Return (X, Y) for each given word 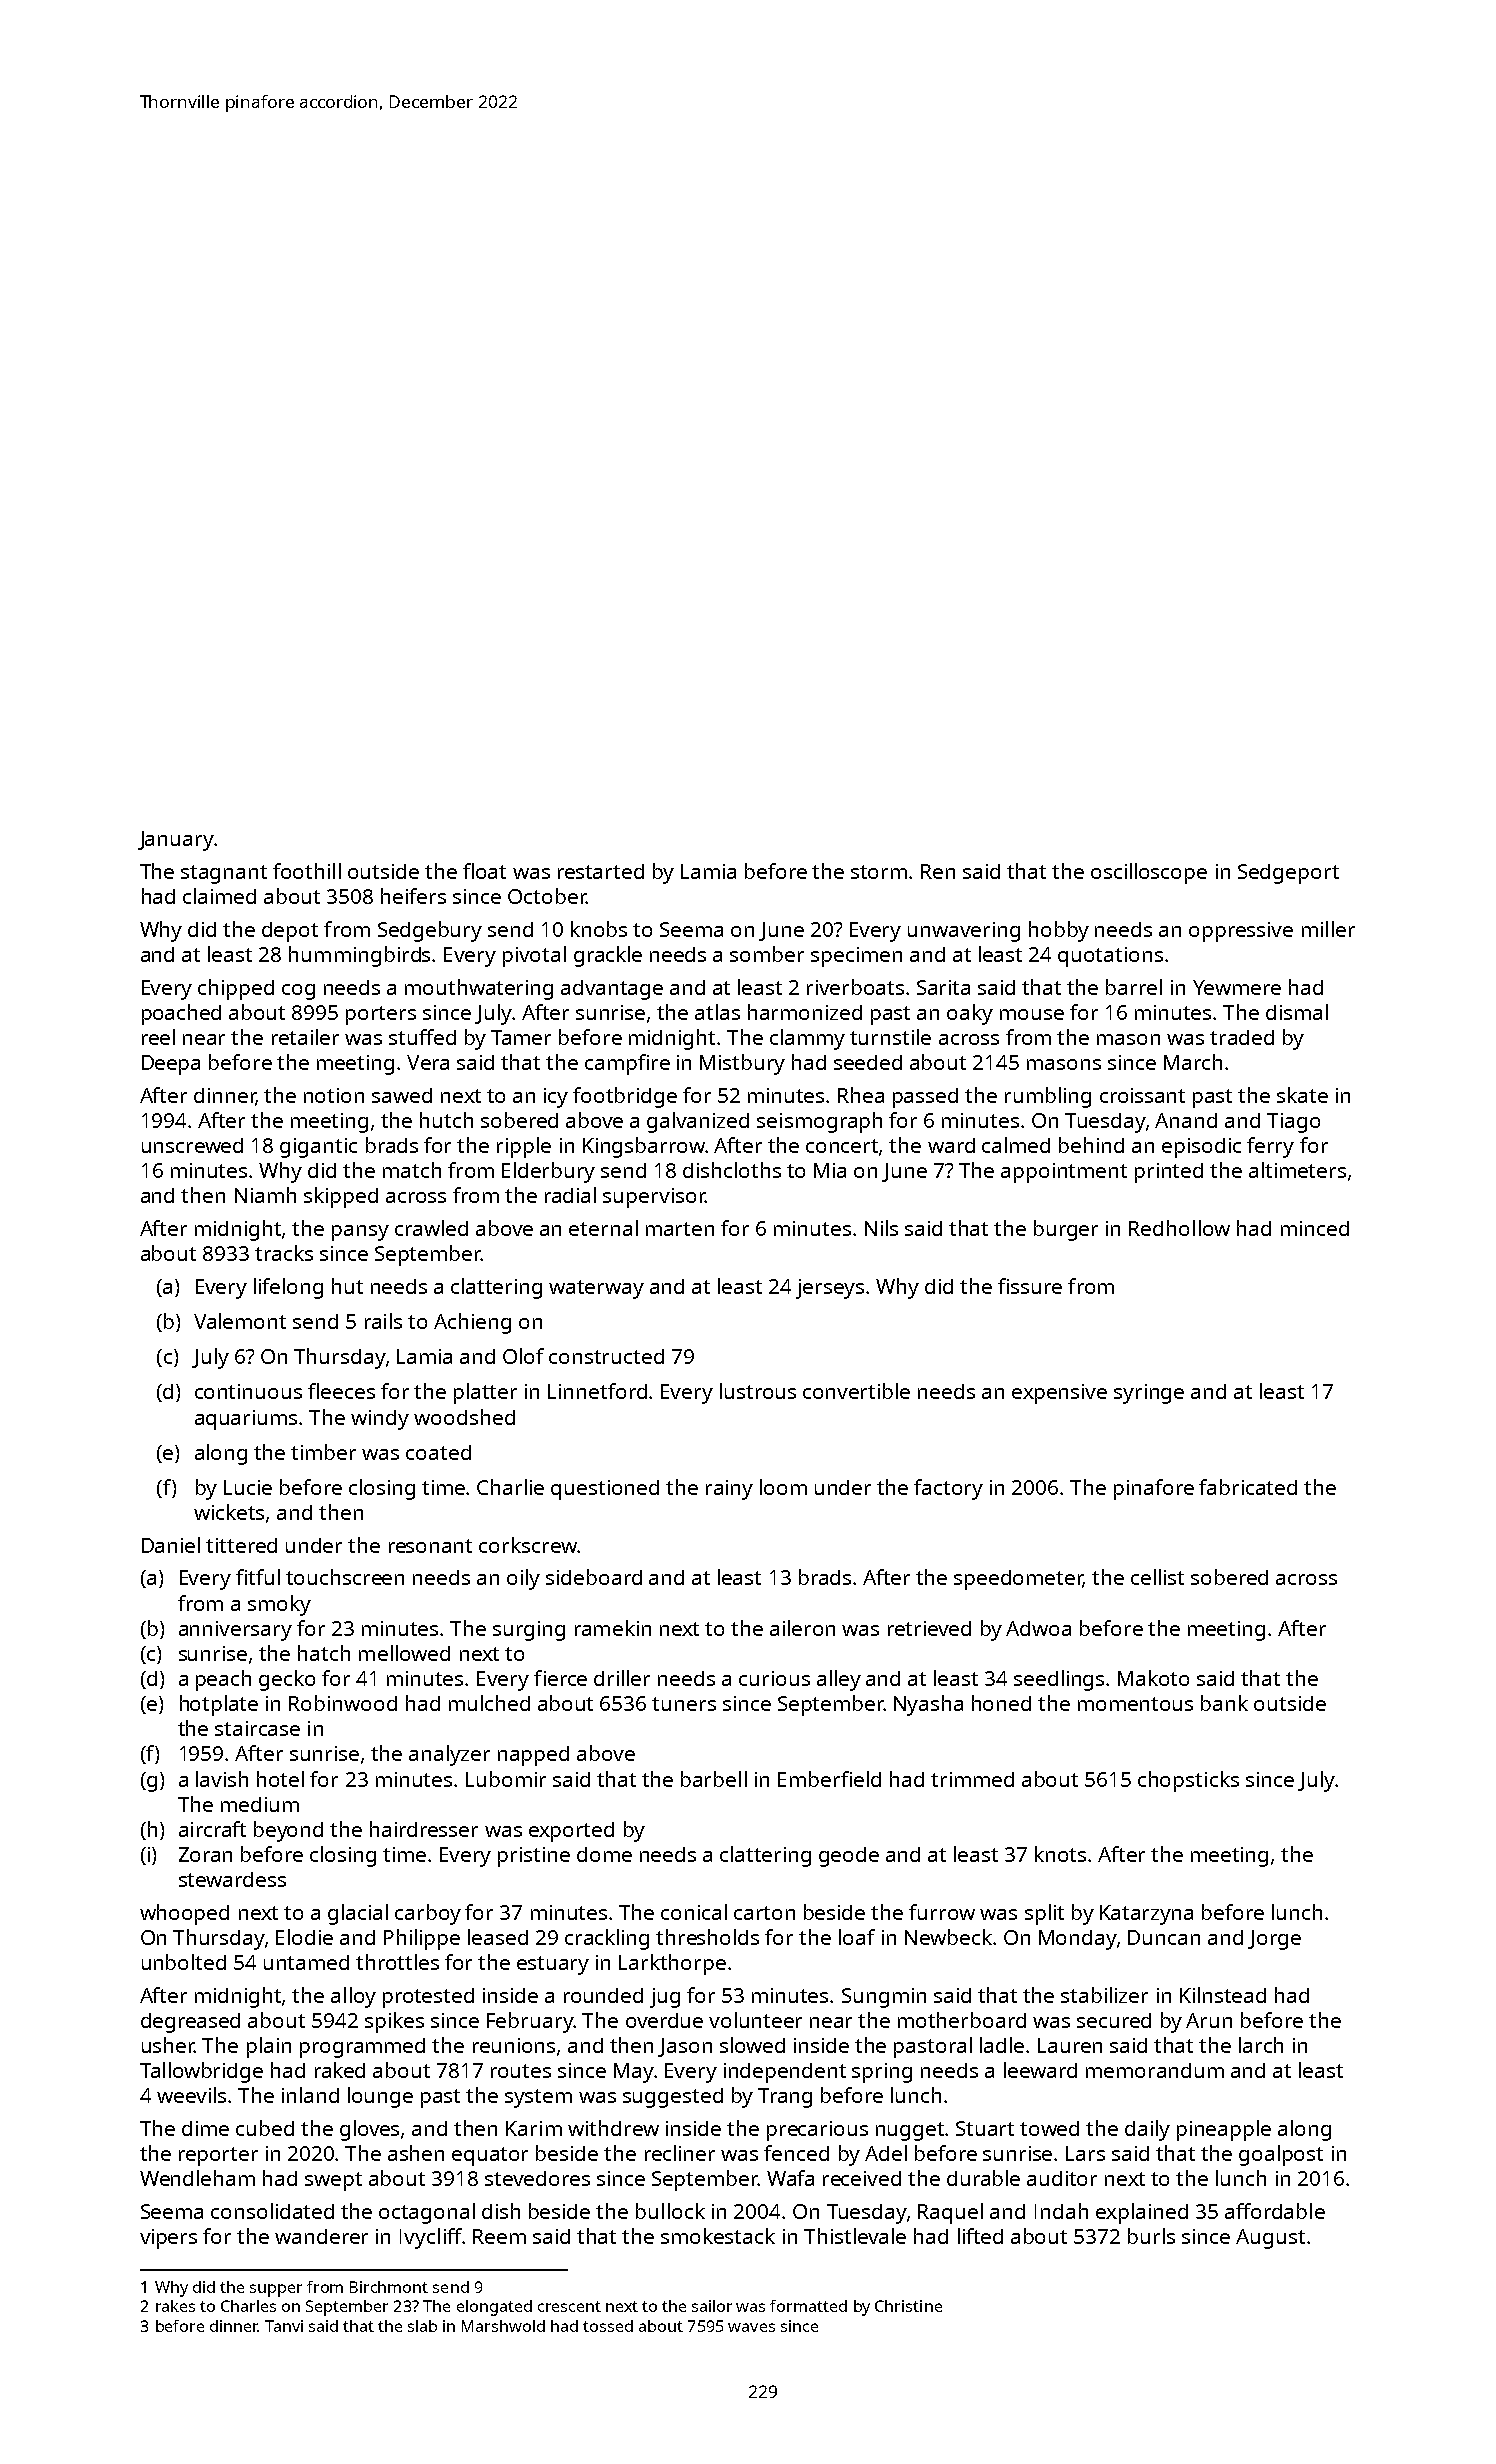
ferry (1270, 1147)
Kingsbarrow (644, 1147)
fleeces (341, 1391)
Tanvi (284, 2326)
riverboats (855, 987)
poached (181, 1014)
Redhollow (1179, 1228)
